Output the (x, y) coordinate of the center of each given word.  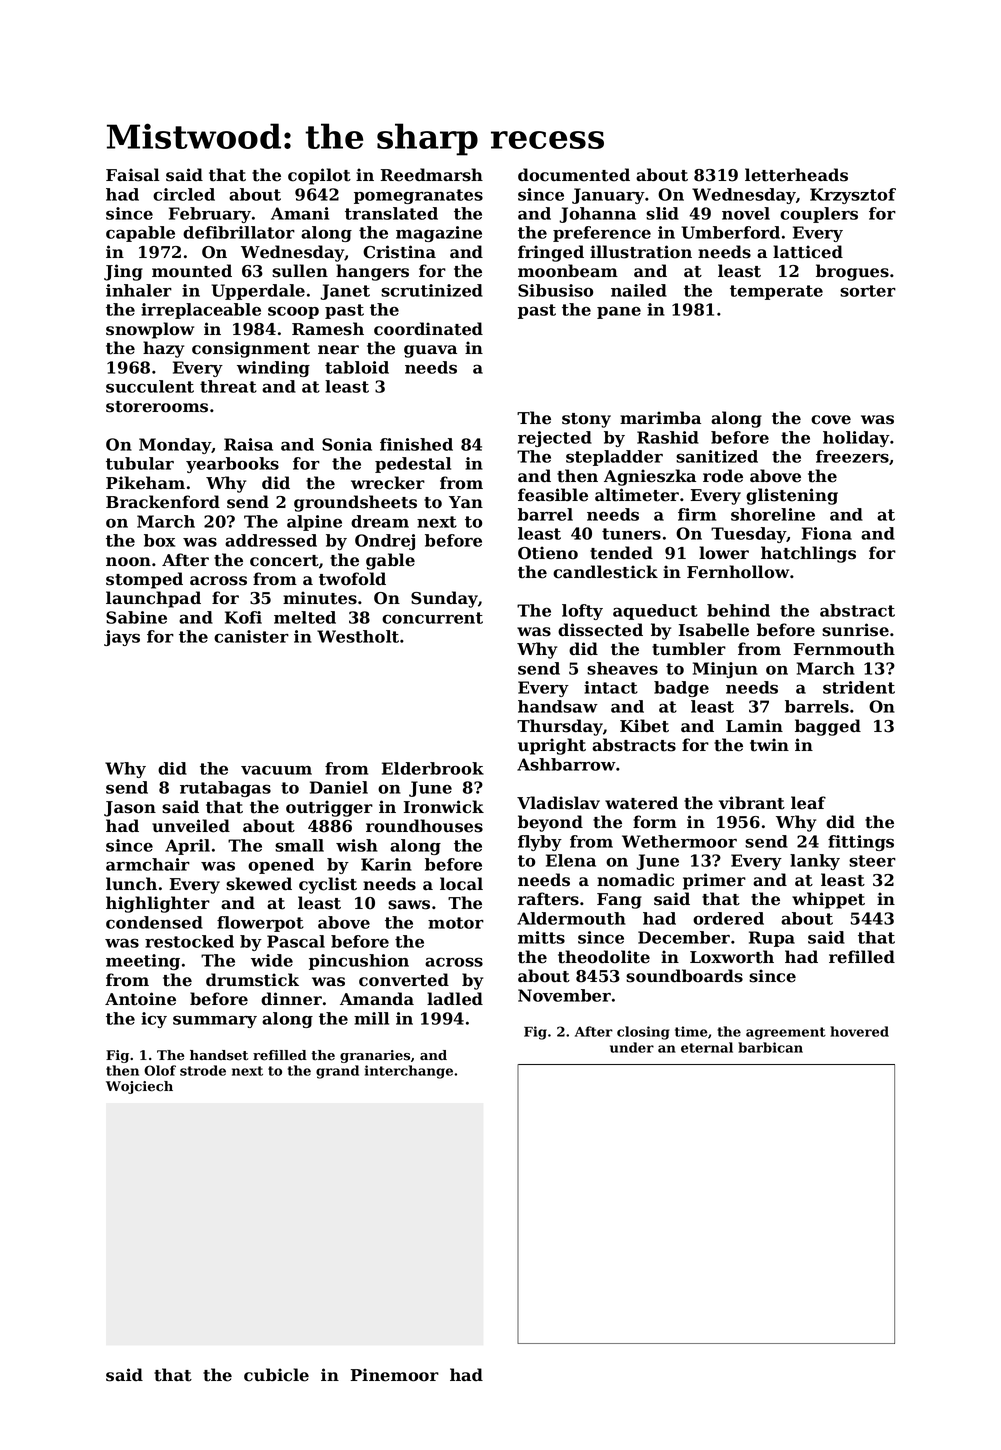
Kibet (644, 726)
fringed (551, 253)
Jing (123, 272)
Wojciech (139, 1087)
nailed (639, 290)
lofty (582, 612)
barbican (770, 1047)
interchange (409, 1072)
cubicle (276, 1375)
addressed (271, 540)
